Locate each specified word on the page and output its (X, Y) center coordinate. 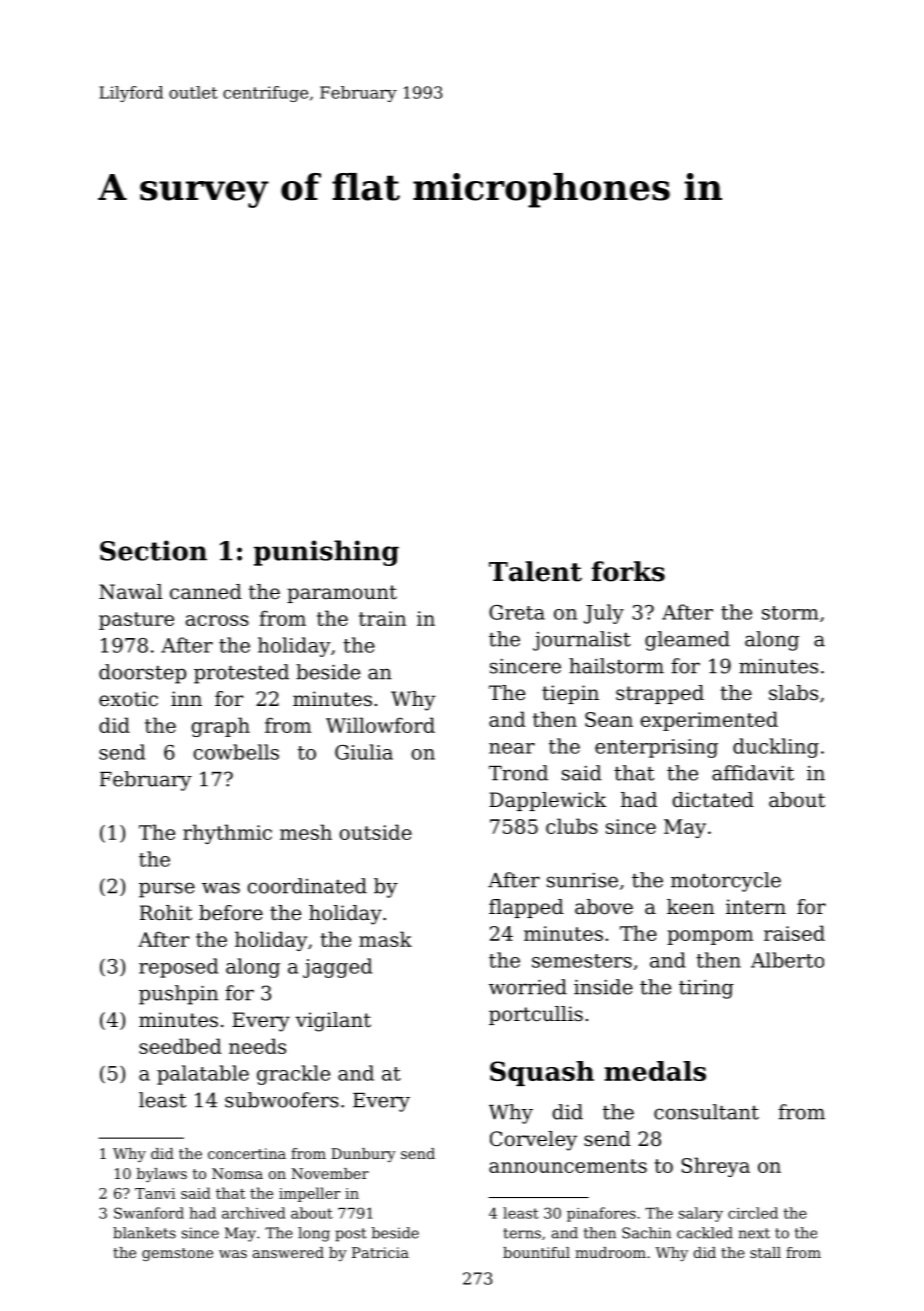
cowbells (236, 752)
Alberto (787, 960)
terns (522, 1233)
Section (153, 550)
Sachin (646, 1233)
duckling (776, 748)
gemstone (177, 1254)
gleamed (687, 641)
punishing (326, 553)
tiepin (570, 694)
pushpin (178, 995)
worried (528, 987)
